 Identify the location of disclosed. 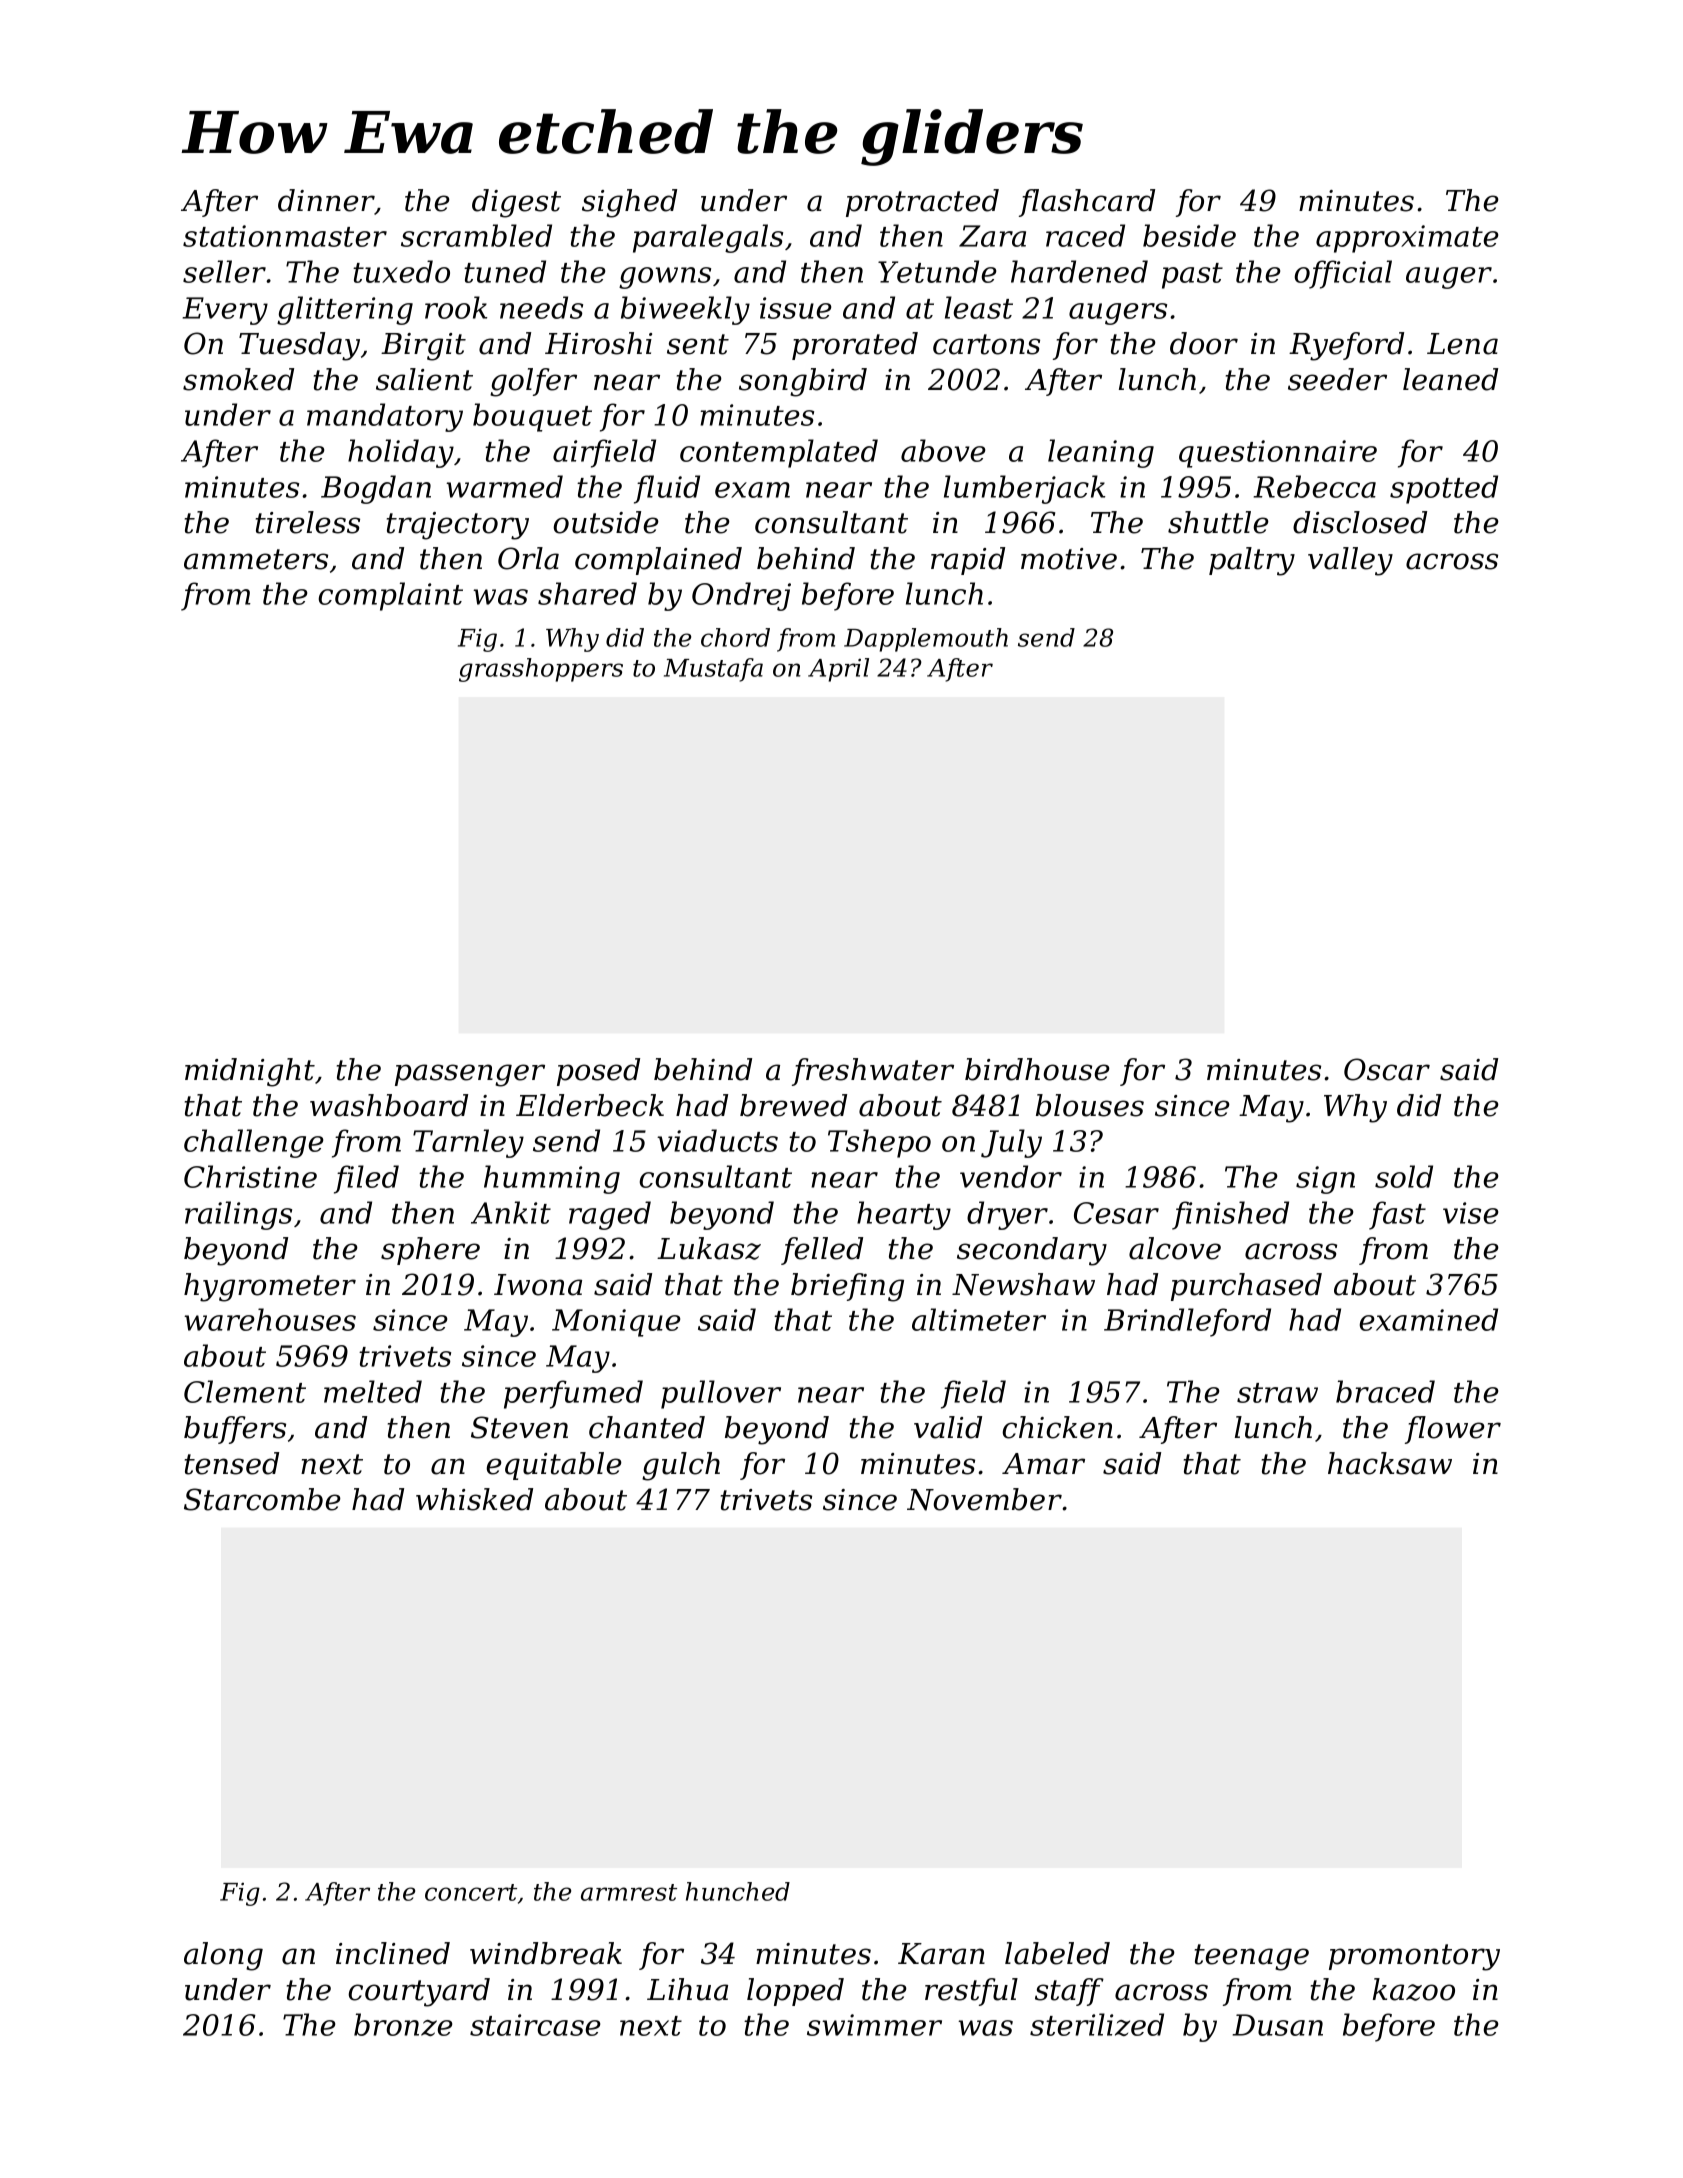
(1360, 522).
